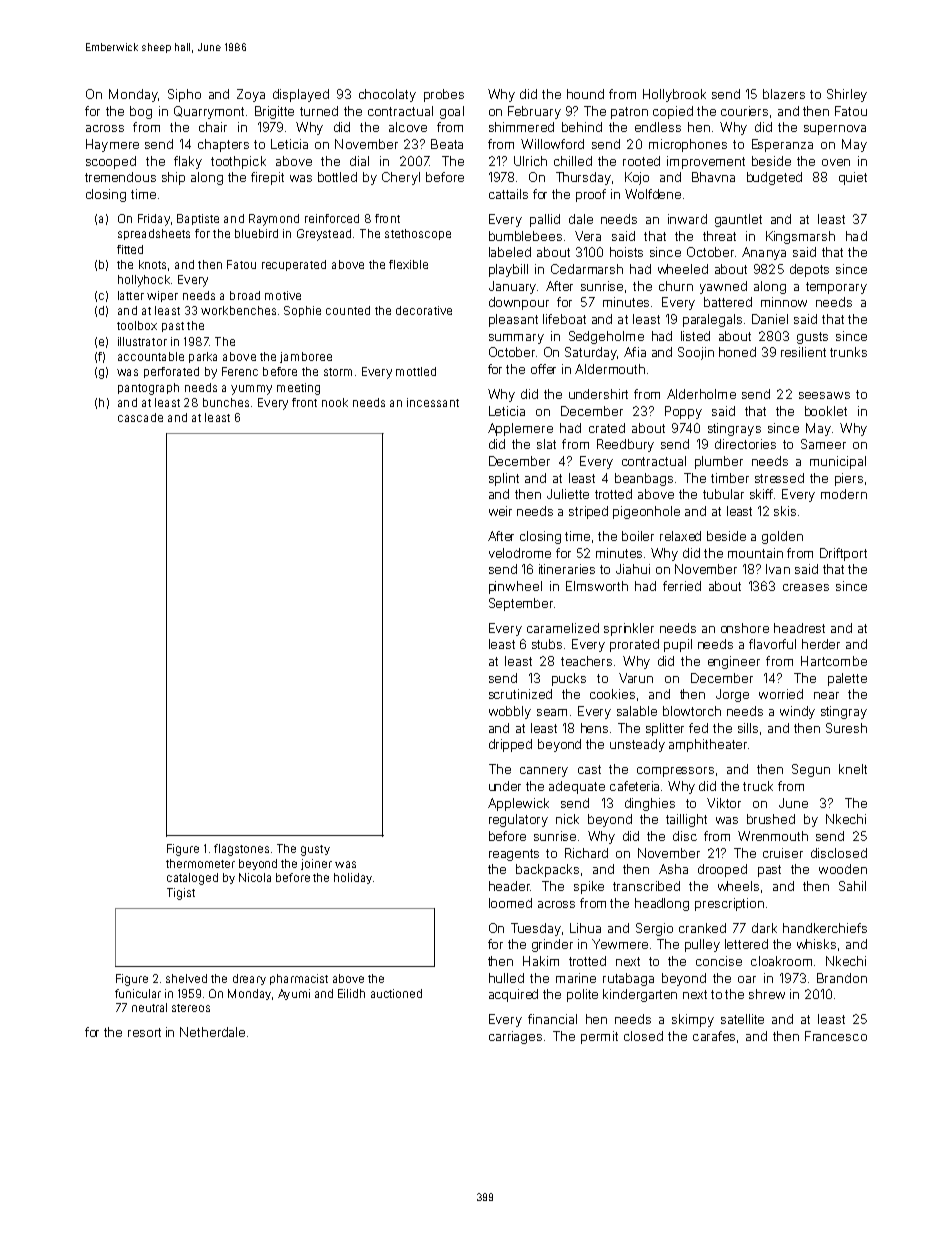 This screenshot has height=1233, width=952. I want to click on bunches, so click(226, 402).
